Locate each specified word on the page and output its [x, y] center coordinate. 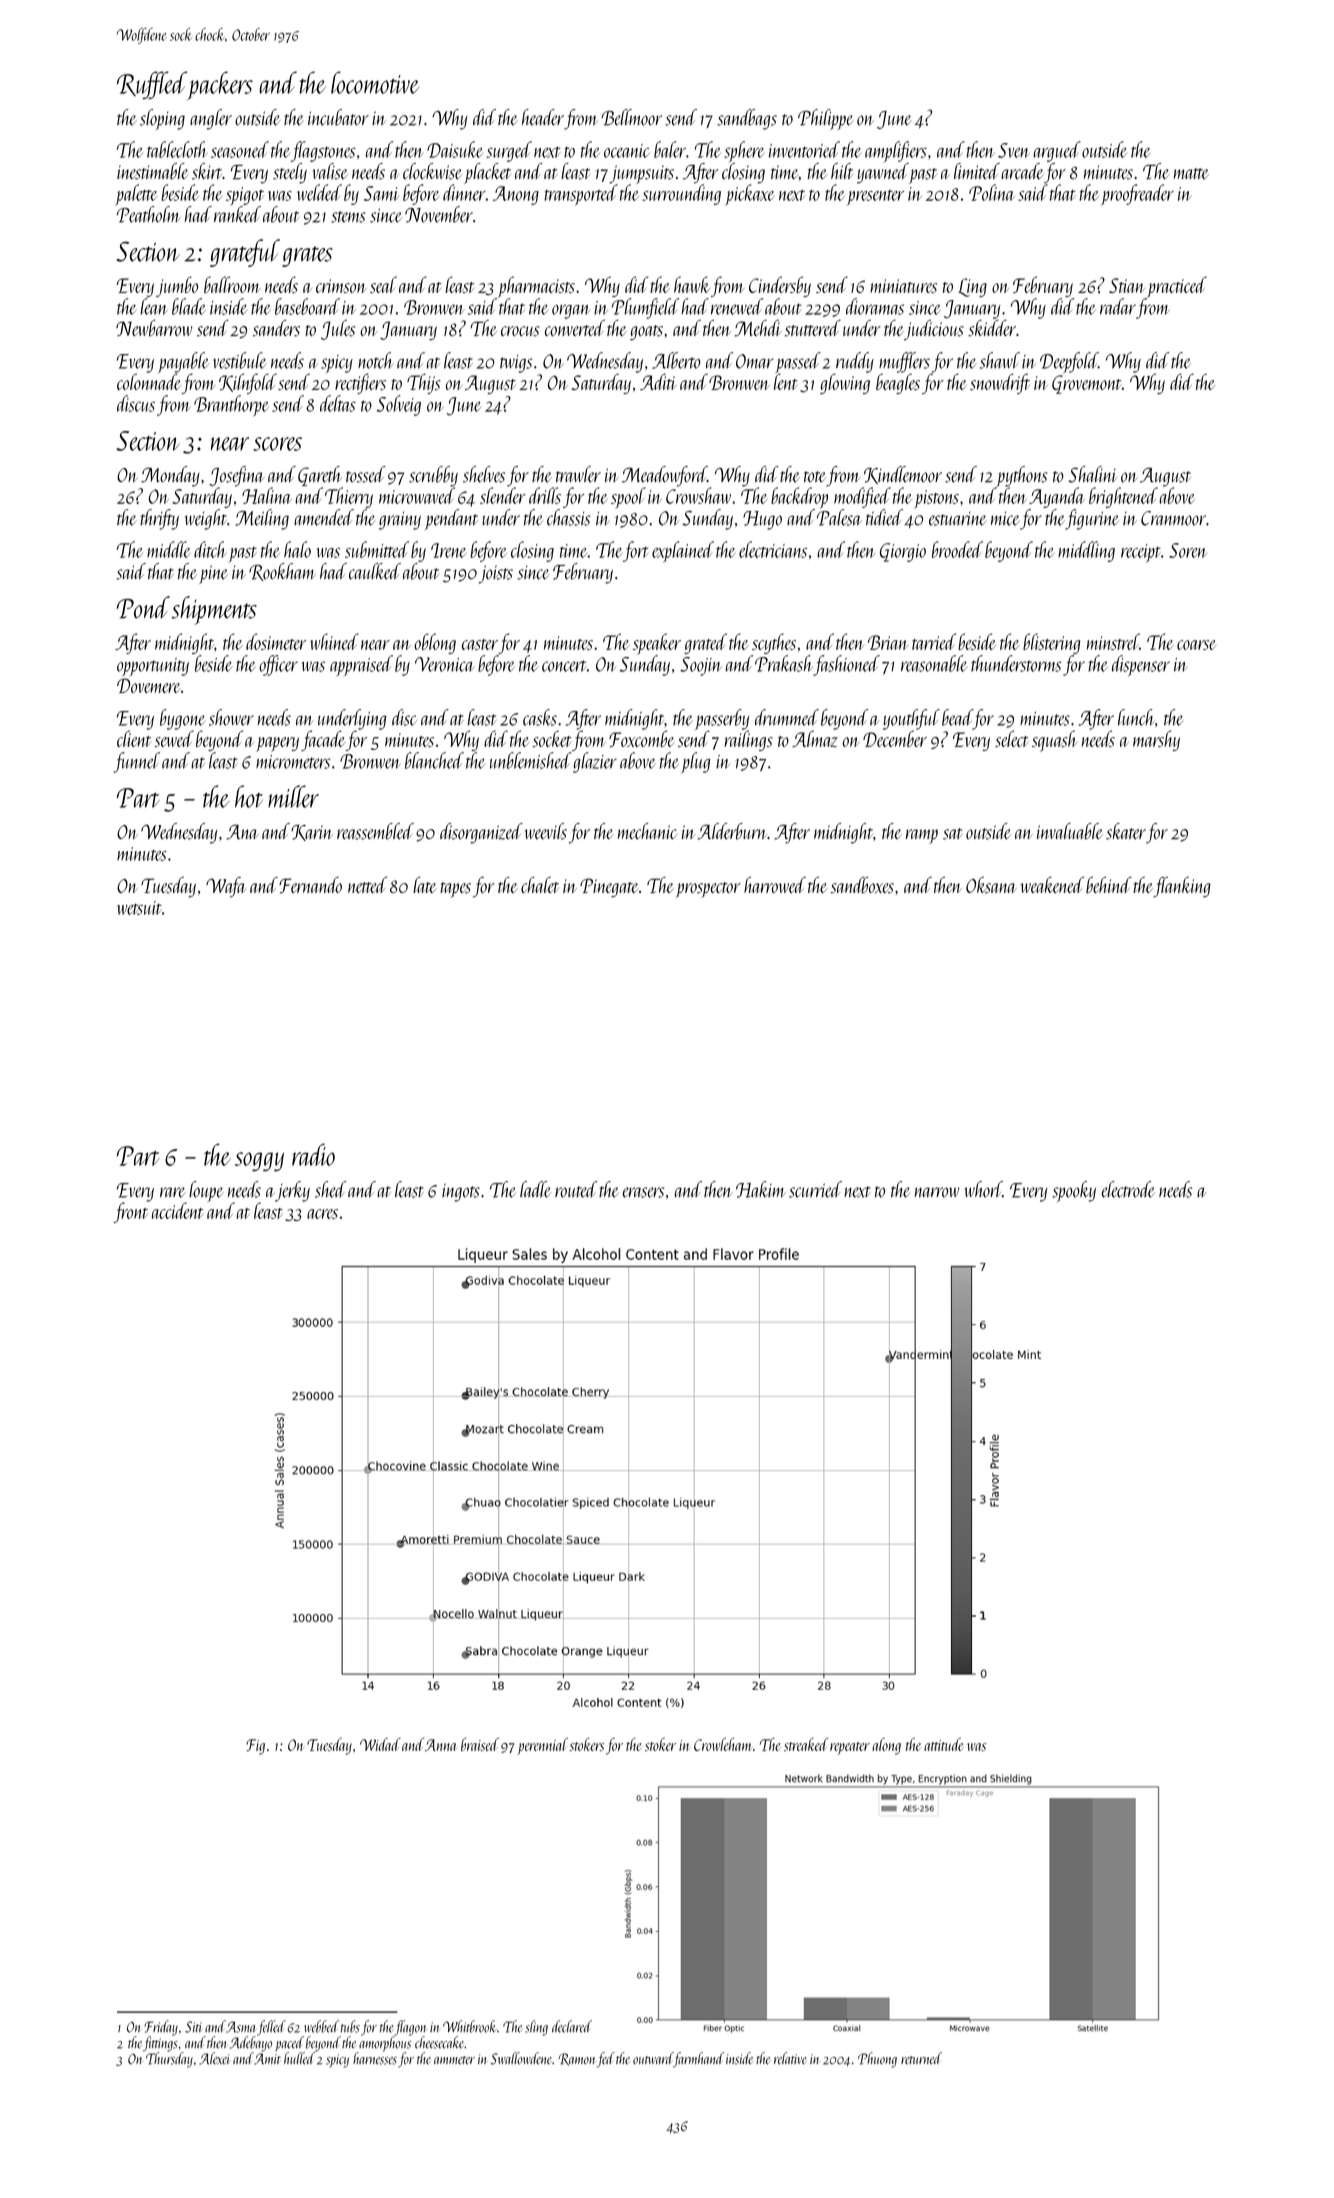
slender [503, 495]
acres [322, 1214]
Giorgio [903, 552]
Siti [193, 2027]
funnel [136, 762]
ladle [535, 1189]
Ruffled [152, 85]
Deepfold [1069, 362]
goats [646, 332]
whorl [983, 1189]
